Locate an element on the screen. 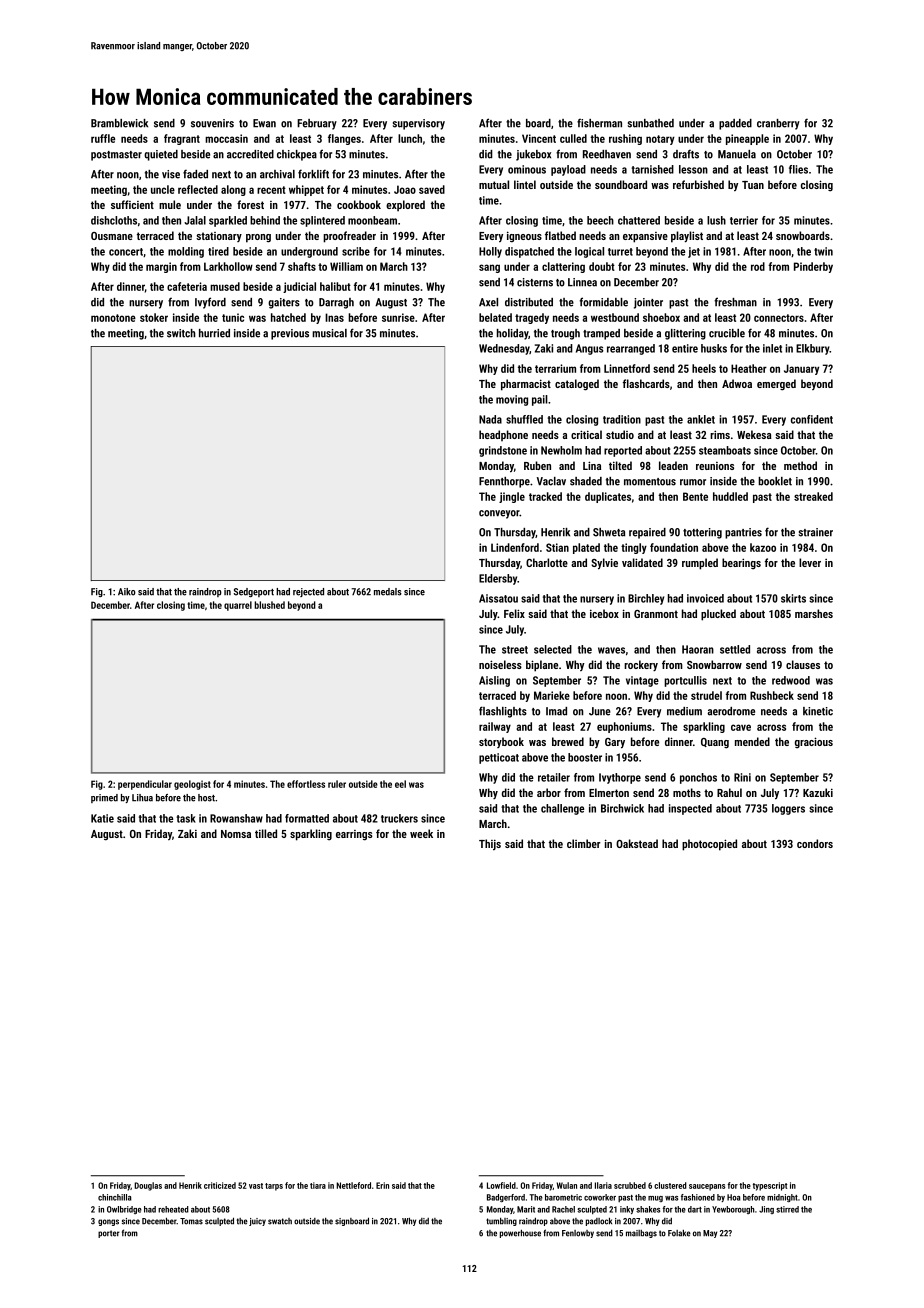  Bramblewick is located at coordinates (119, 123).
